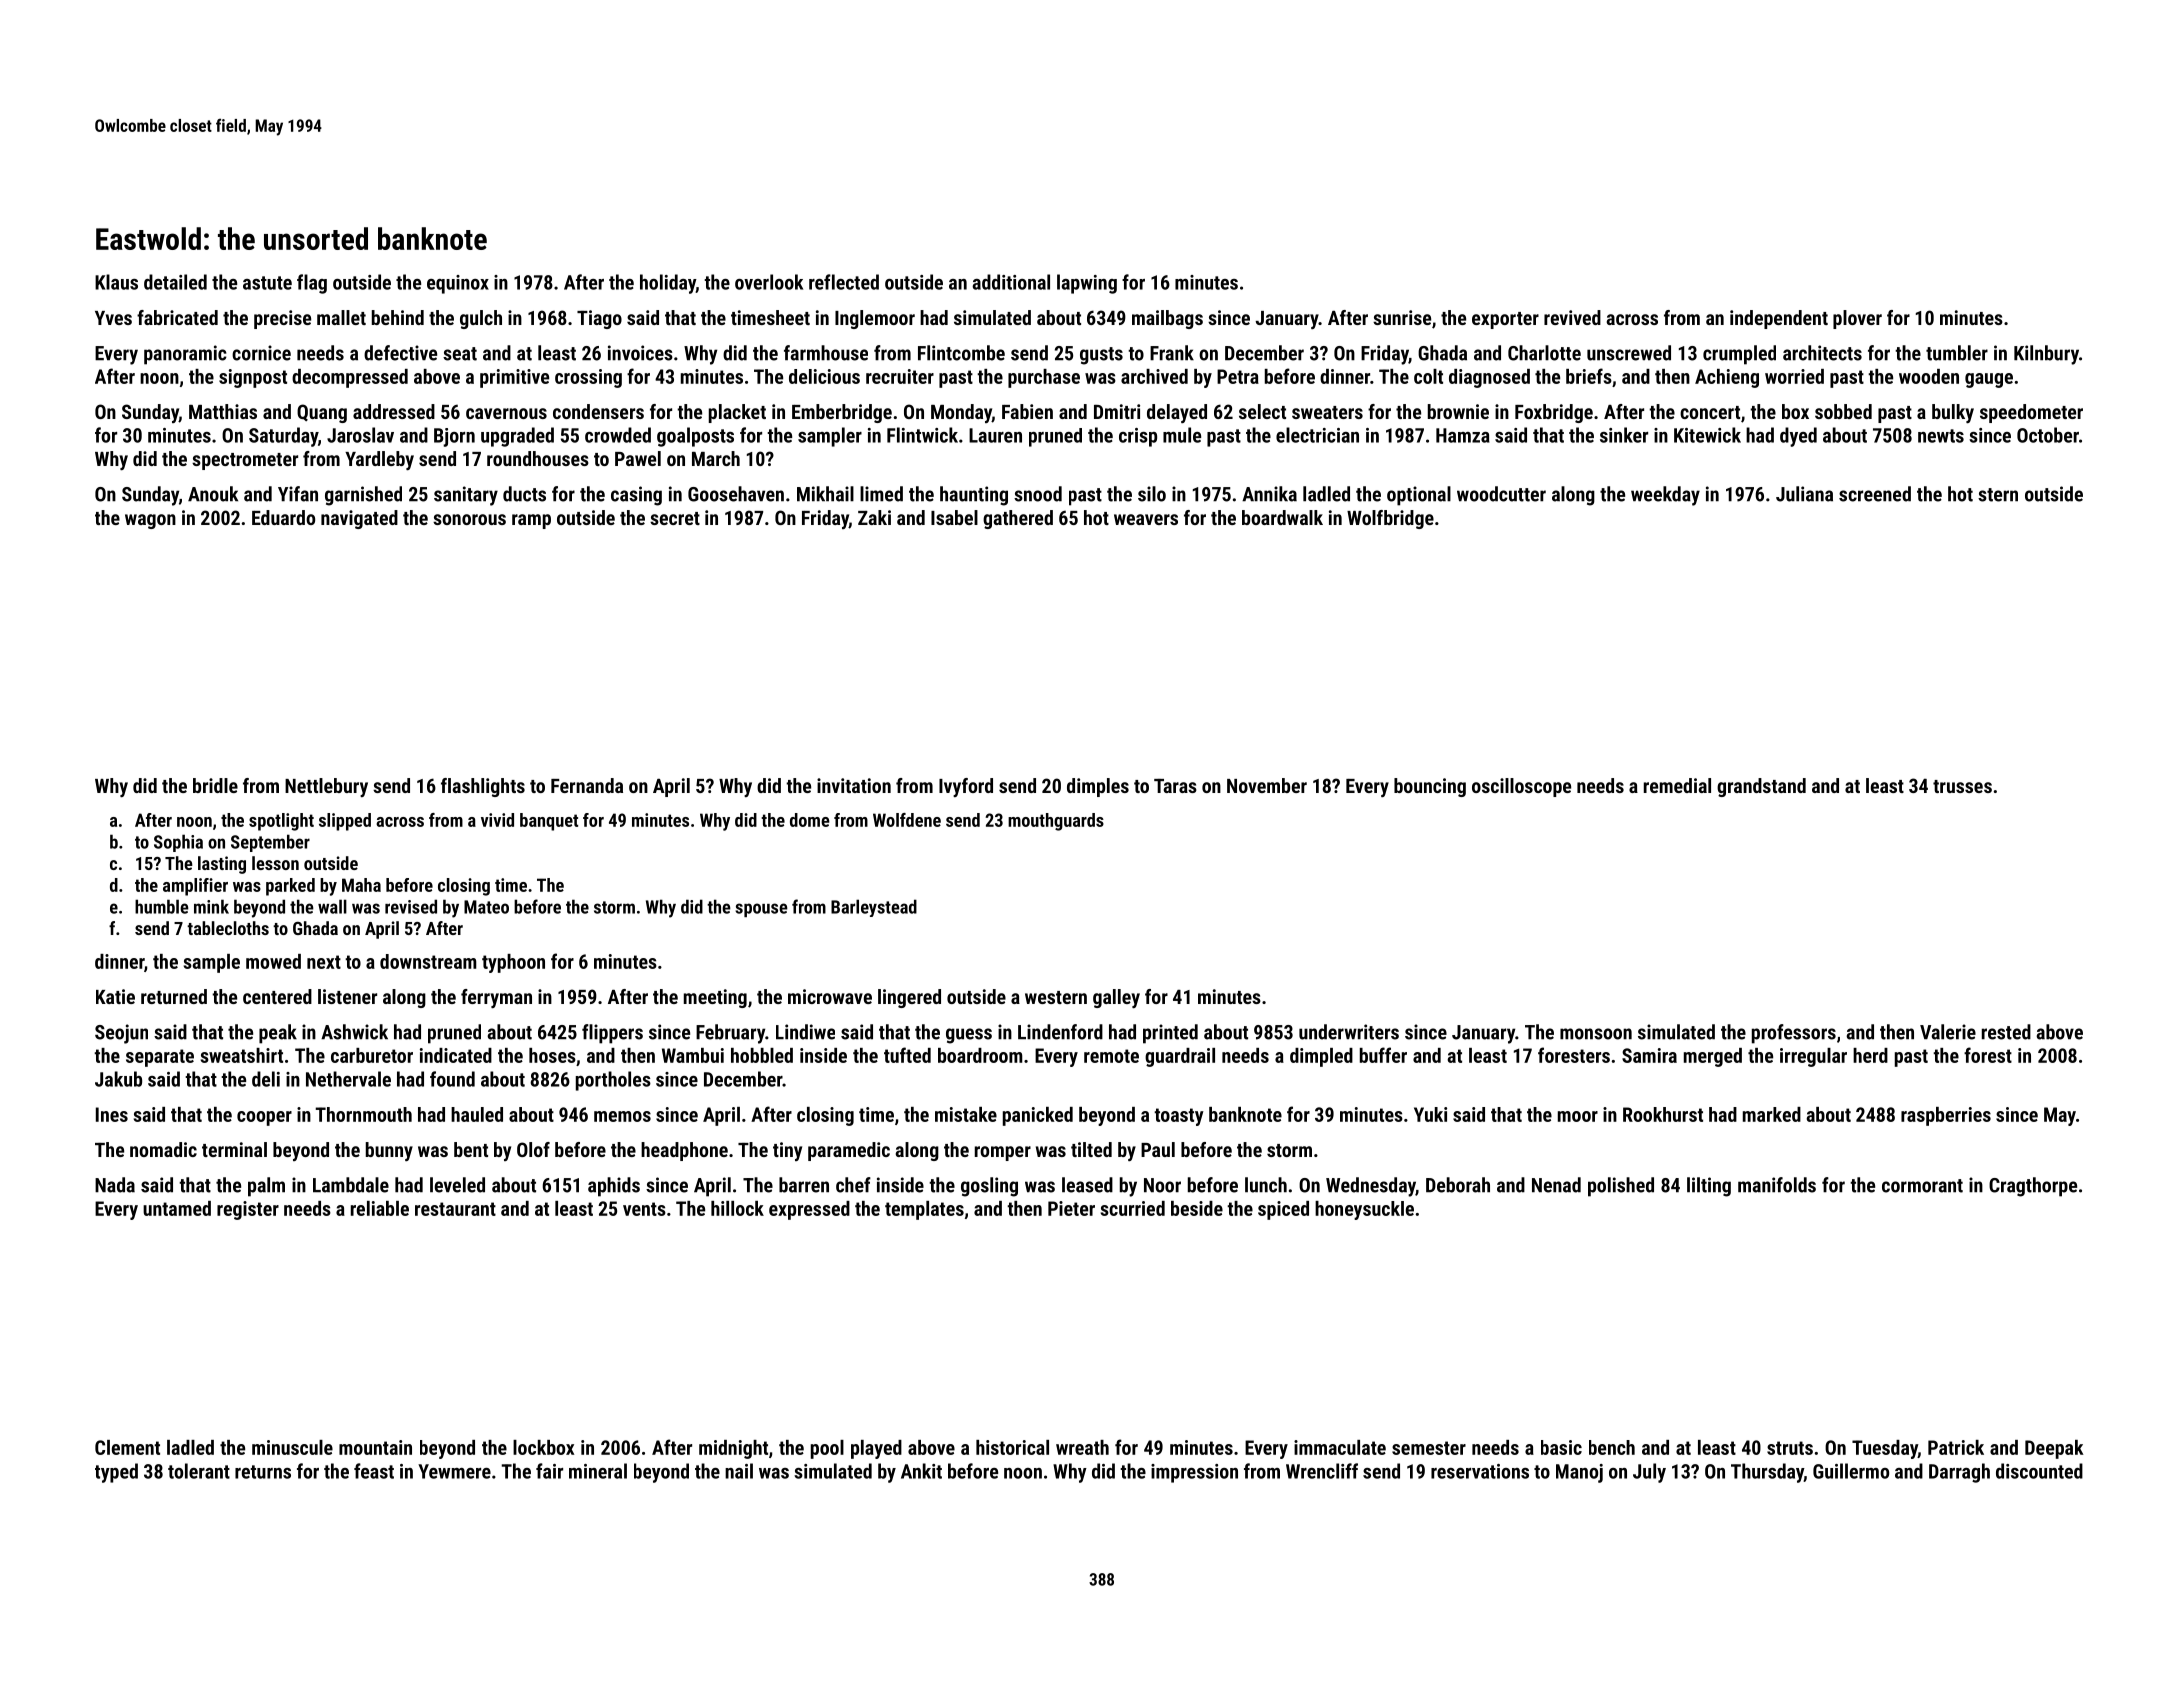  Describe the element at coordinates (469, 519) in the page. I see `sonorous` at that location.
